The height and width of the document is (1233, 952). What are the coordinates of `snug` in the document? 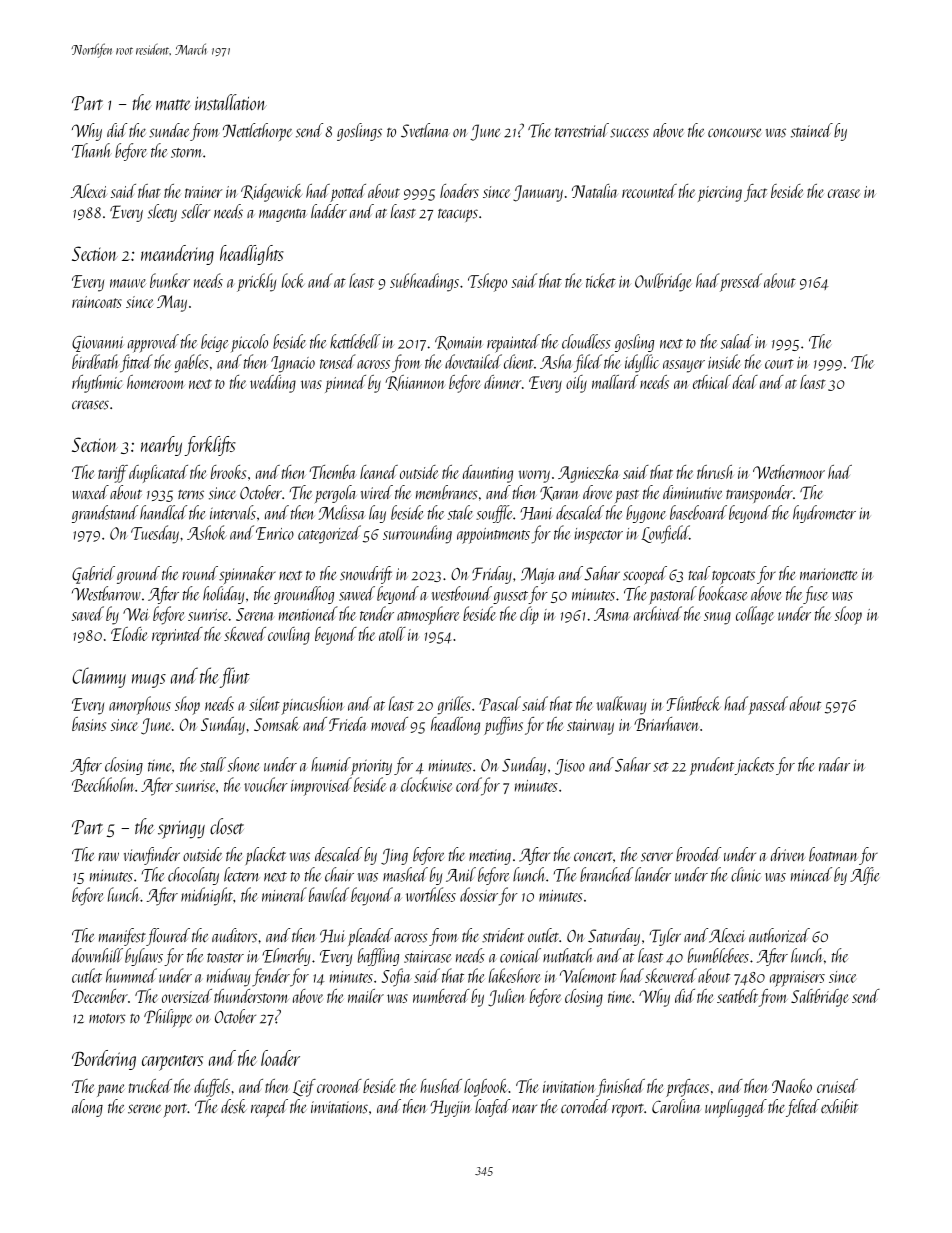 It's located at (717, 618).
